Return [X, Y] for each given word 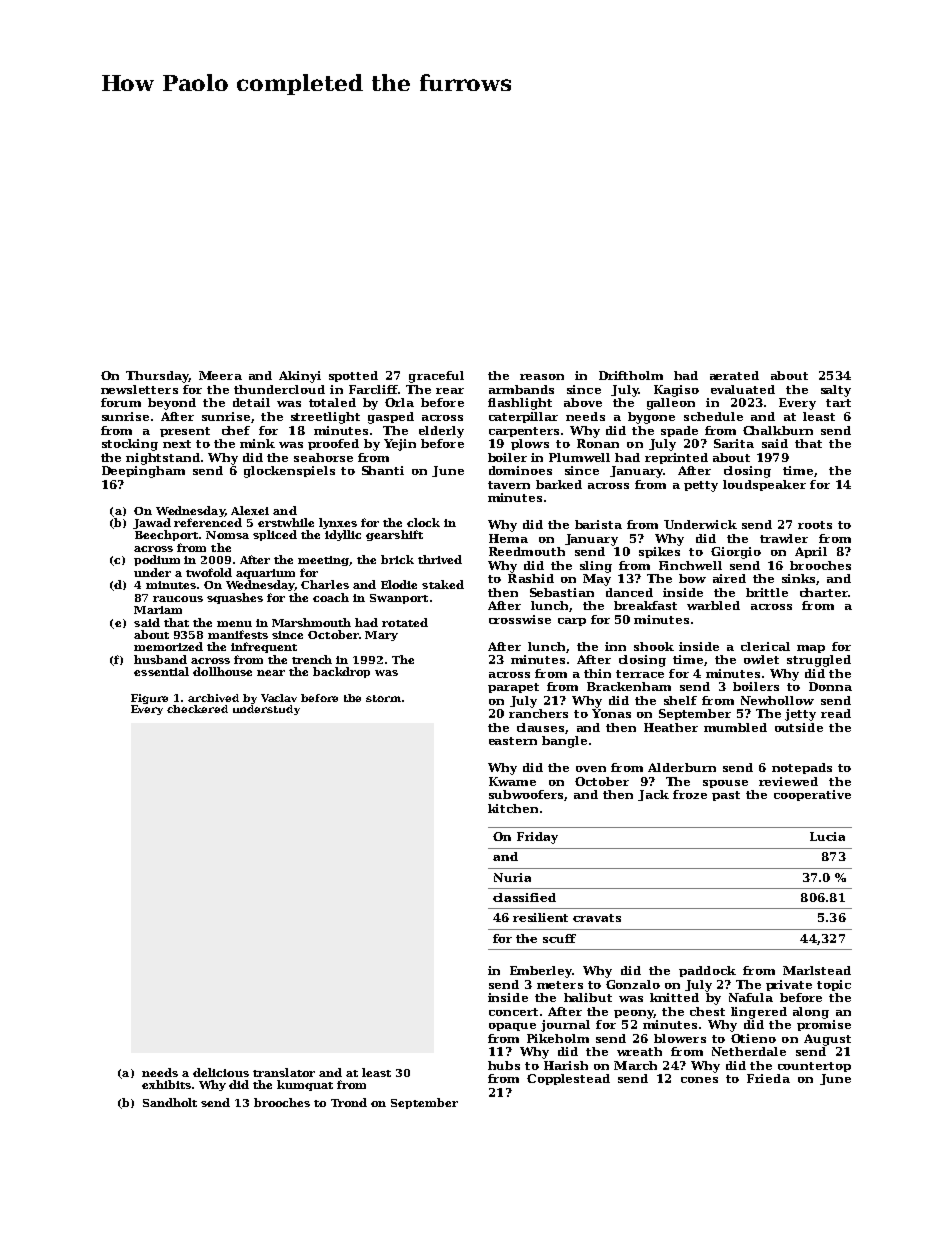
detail [251, 402]
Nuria [512, 877]
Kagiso [676, 391]
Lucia [827, 836]
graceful [436, 377]
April [811, 552]
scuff [559, 938]
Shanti [383, 470]
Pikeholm [558, 1038]
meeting [324, 561]
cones [699, 1080]
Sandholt [170, 1102]
